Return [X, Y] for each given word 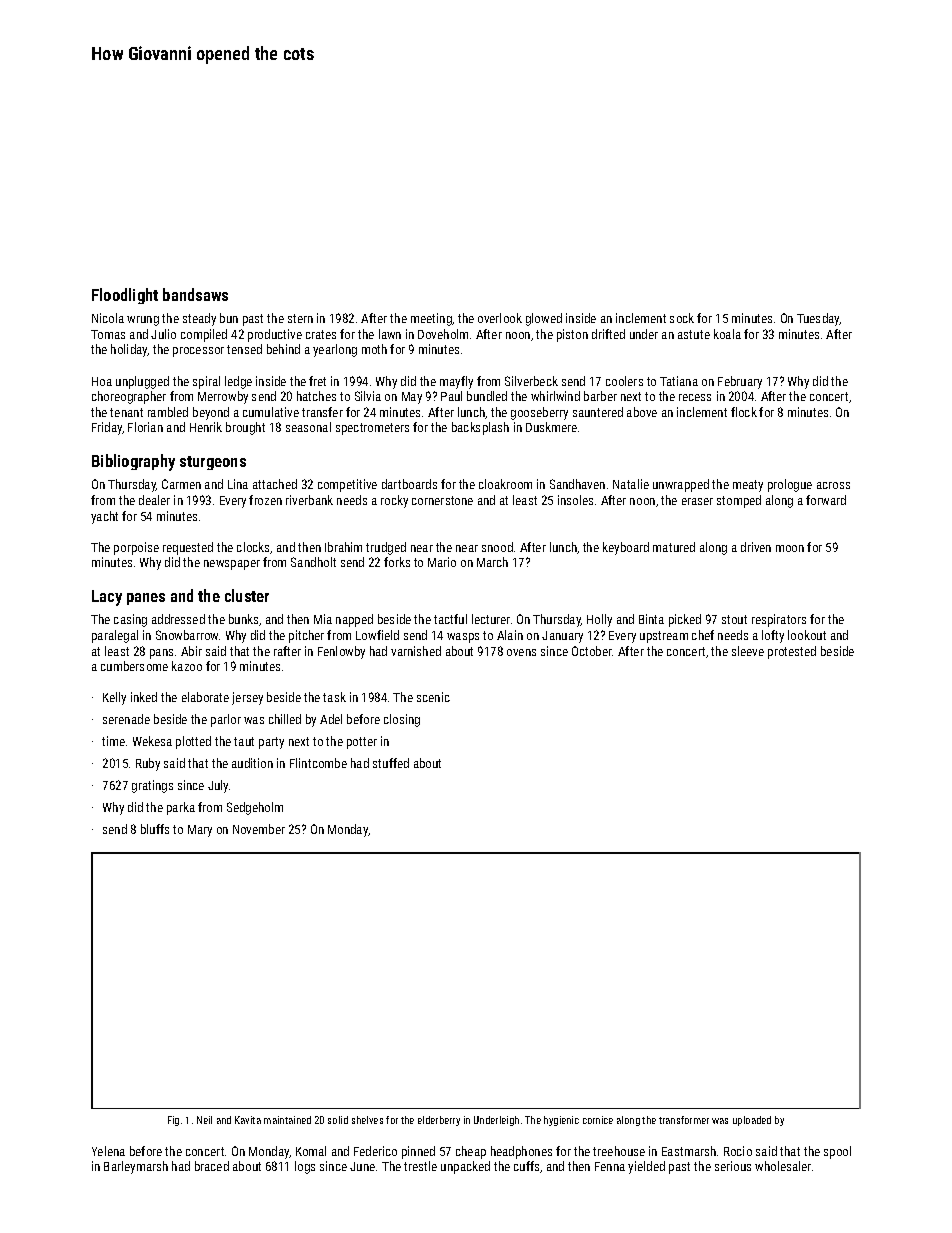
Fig [173, 1121]
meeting [431, 319]
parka [181, 808]
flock [744, 412]
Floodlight [125, 296]
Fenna [610, 1166]
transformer [684, 1120]
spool [837, 1152]
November [259, 829]
